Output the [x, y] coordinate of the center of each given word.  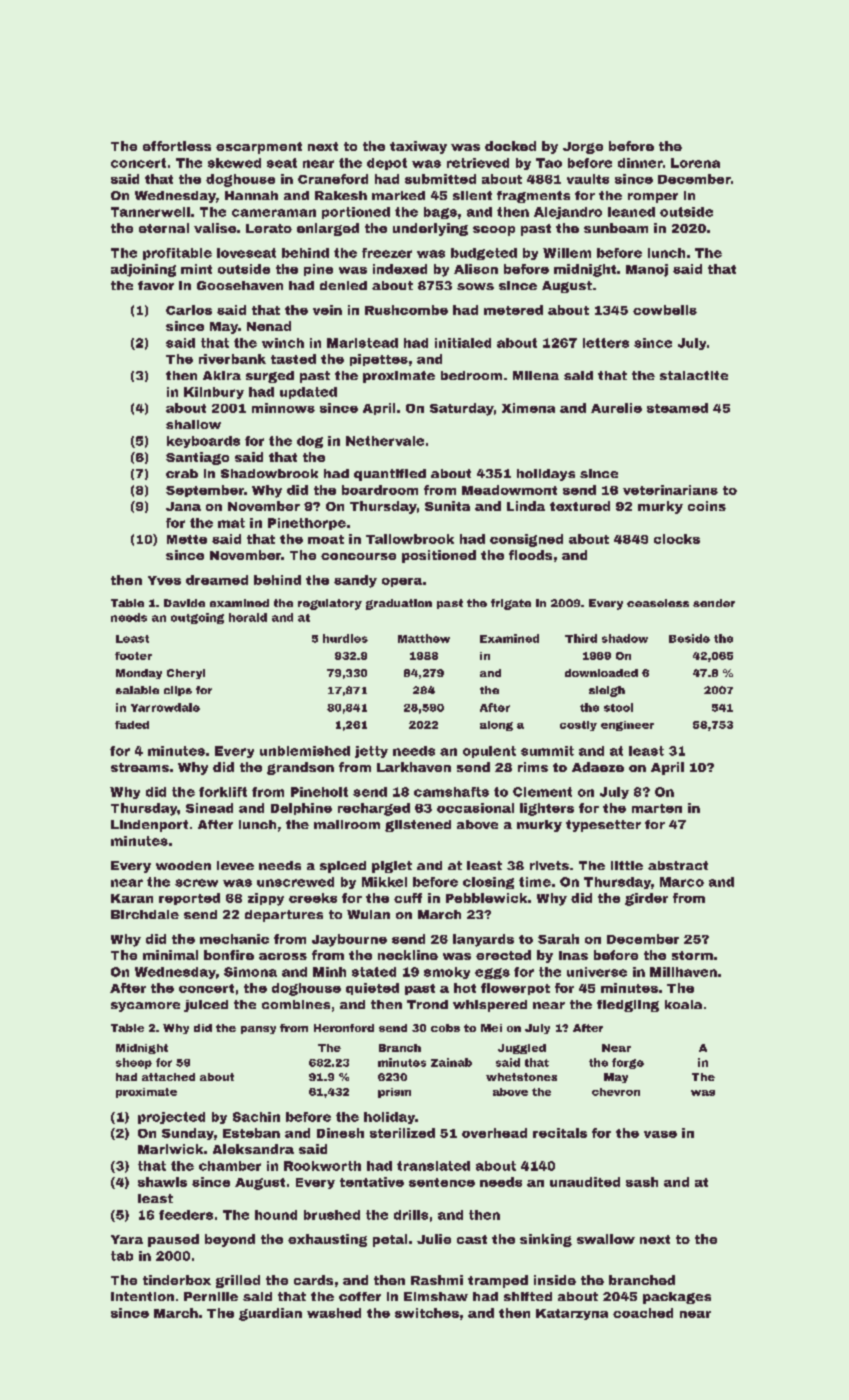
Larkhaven [414, 767]
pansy [258, 1030]
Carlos [189, 310]
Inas [573, 955]
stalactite [694, 375]
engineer [627, 726]
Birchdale [145, 914]
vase [660, 1134]
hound [276, 1215]
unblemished [305, 751]
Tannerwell [150, 212]
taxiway [418, 147]
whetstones [521, 1077]
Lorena [695, 163]
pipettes [379, 360]
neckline [408, 955]
